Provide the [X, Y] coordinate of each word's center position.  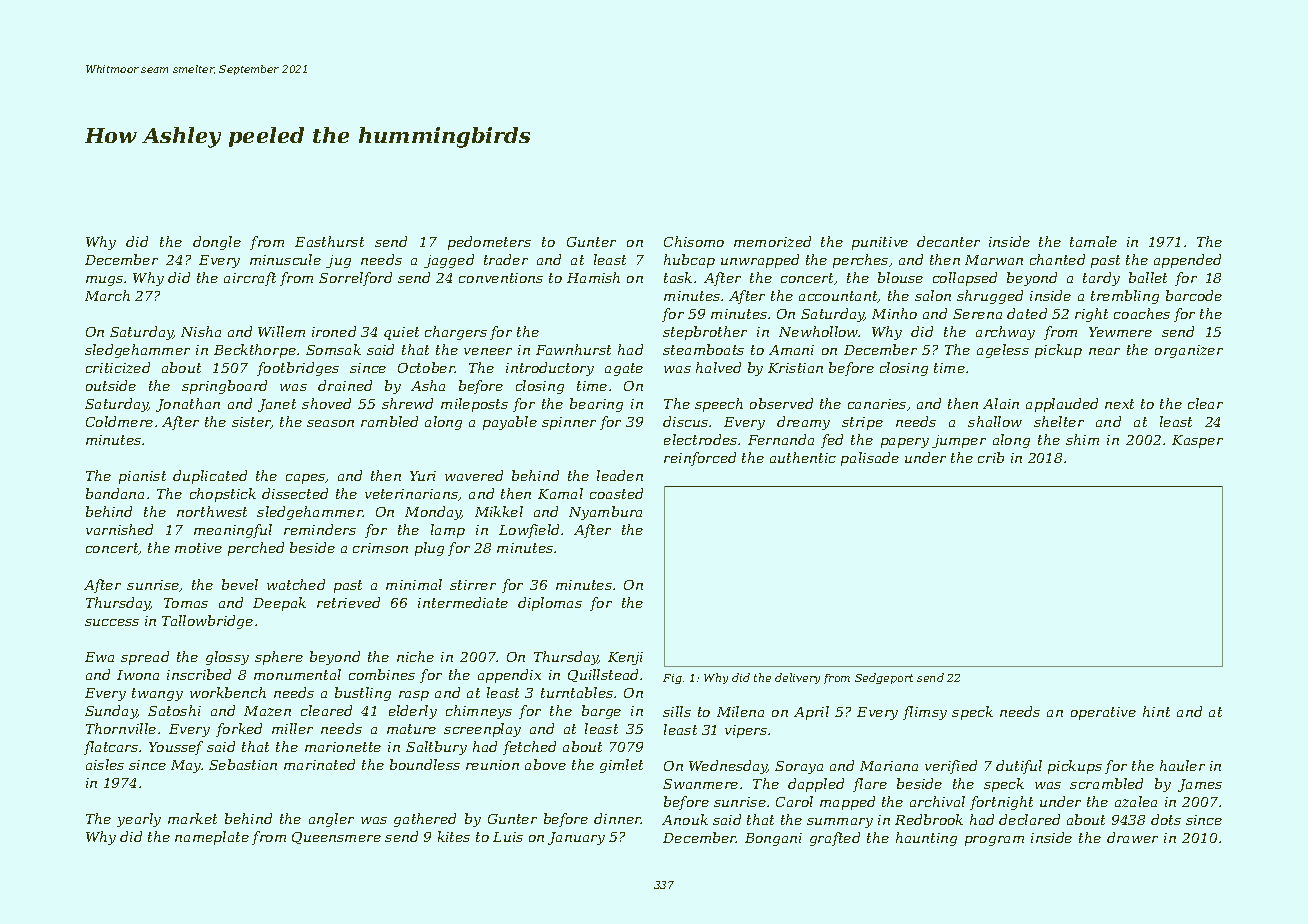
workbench [228, 692]
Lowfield [529, 531]
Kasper [1197, 441]
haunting [926, 839]
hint [1156, 711]
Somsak [333, 349]
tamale [1093, 241]
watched [296, 584]
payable [510, 423]
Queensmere [336, 838]
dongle [217, 243]
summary [840, 823]
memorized [772, 241]
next [1119, 404]
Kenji [625, 658]
